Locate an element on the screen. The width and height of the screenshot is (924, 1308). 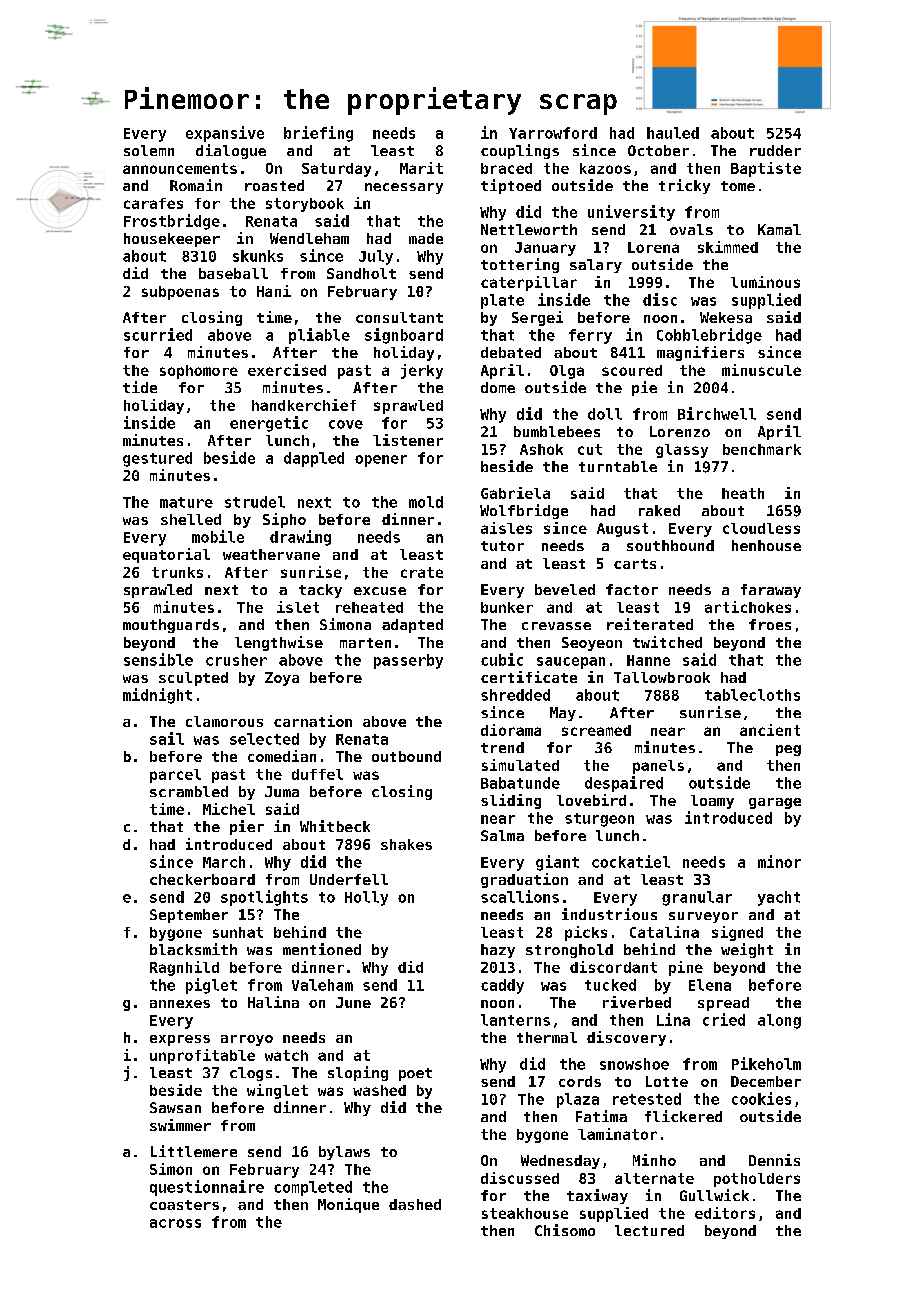
equatorial is located at coordinates (166, 555).
